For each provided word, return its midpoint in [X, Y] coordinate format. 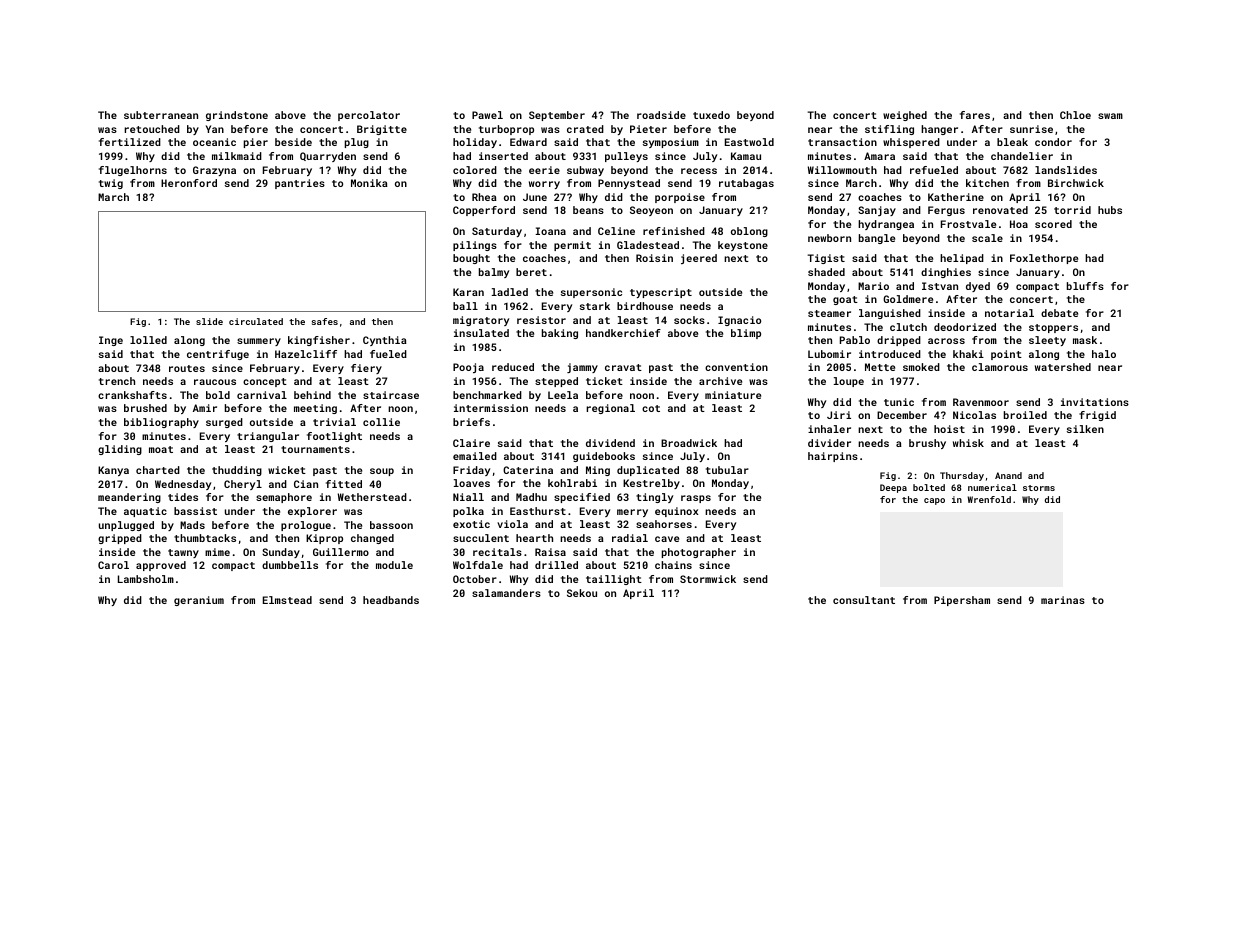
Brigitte [382, 130]
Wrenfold [989, 499]
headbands [391, 600]
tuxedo [711, 115]
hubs [1110, 210]
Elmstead [287, 600]
